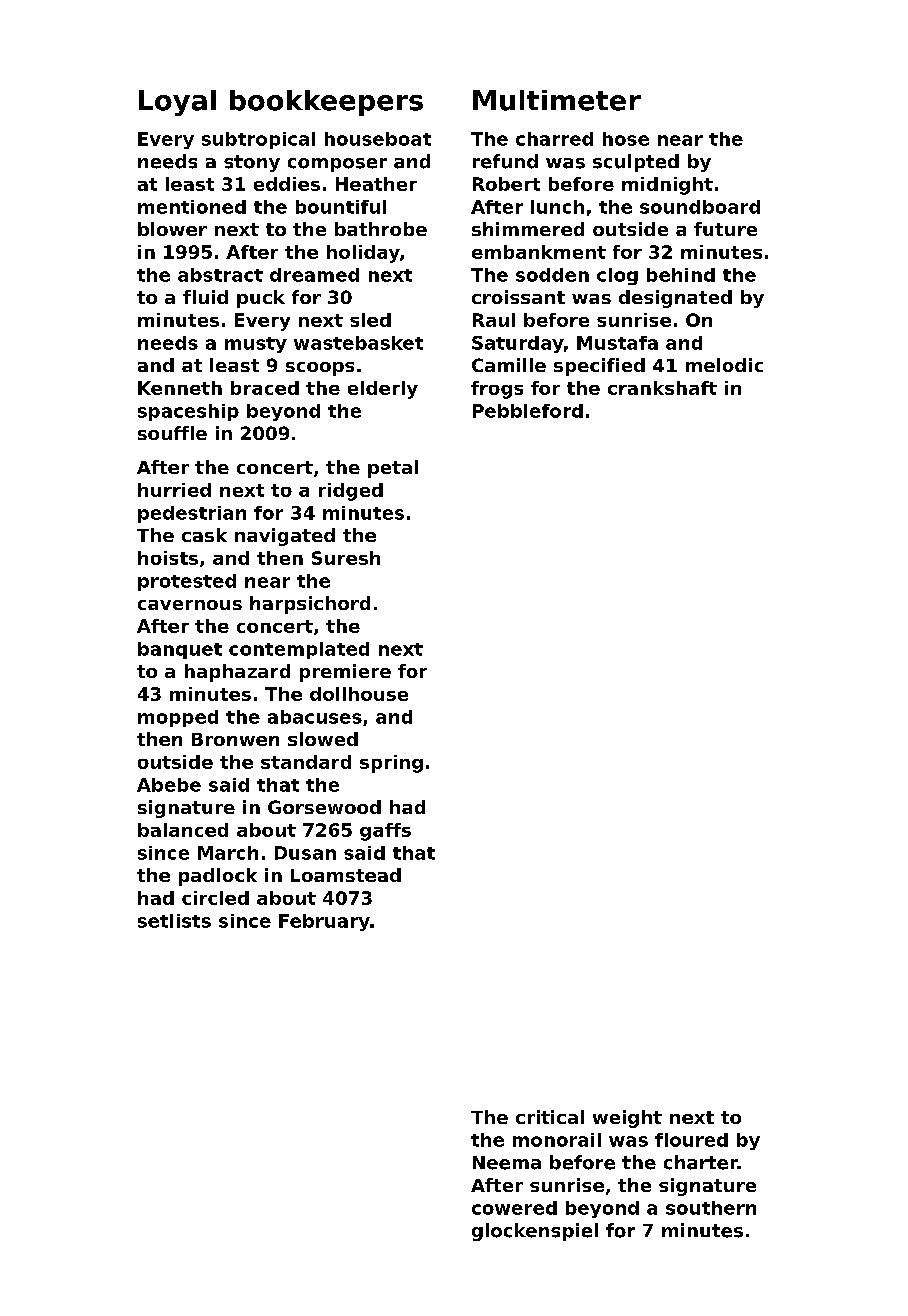 The image size is (908, 1316). I want to click on Suresh, so click(346, 558).
